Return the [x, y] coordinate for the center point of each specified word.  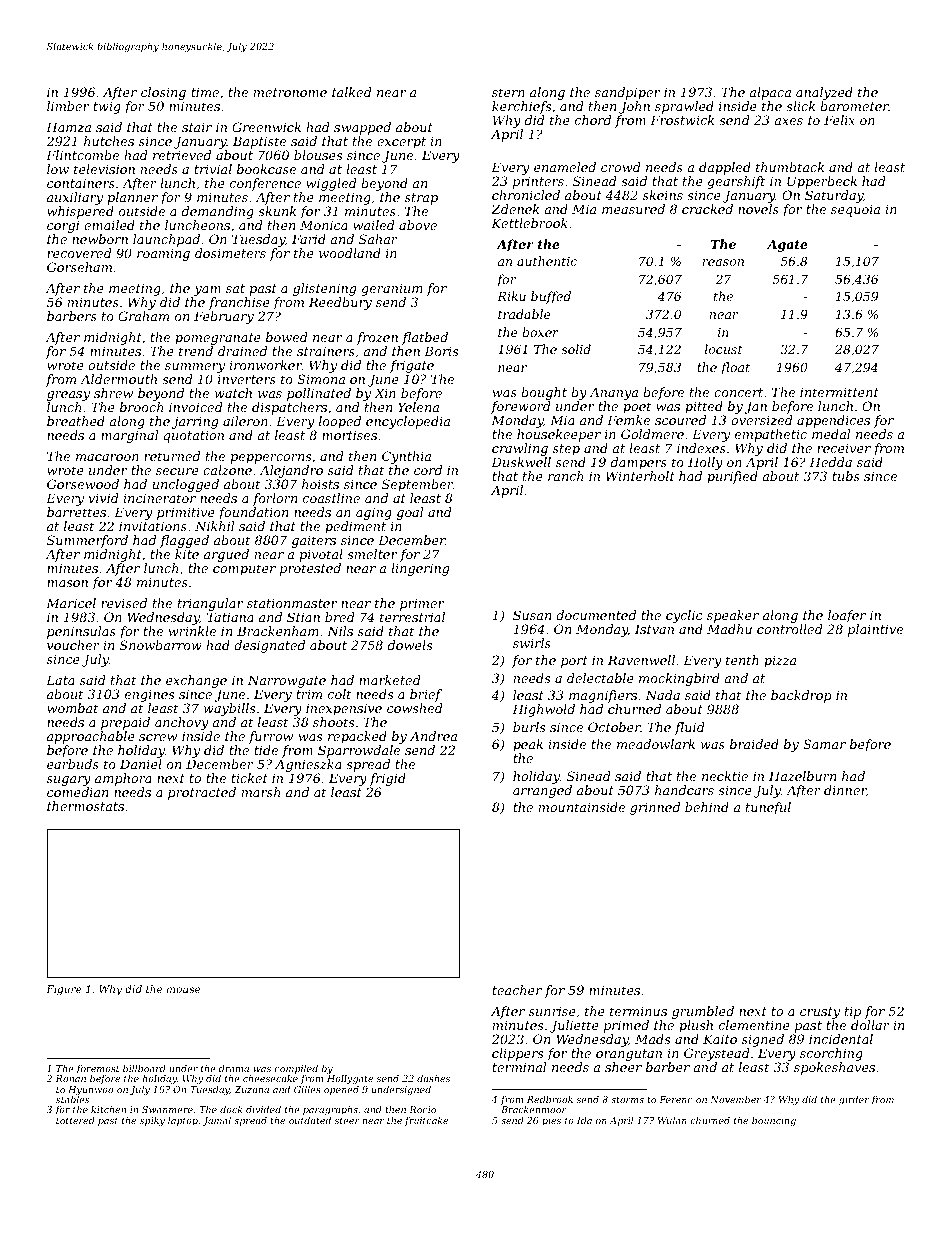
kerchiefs [521, 107]
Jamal [217, 1121]
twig [107, 107]
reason [723, 262]
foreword [521, 407]
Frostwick [682, 120]
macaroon [107, 457]
